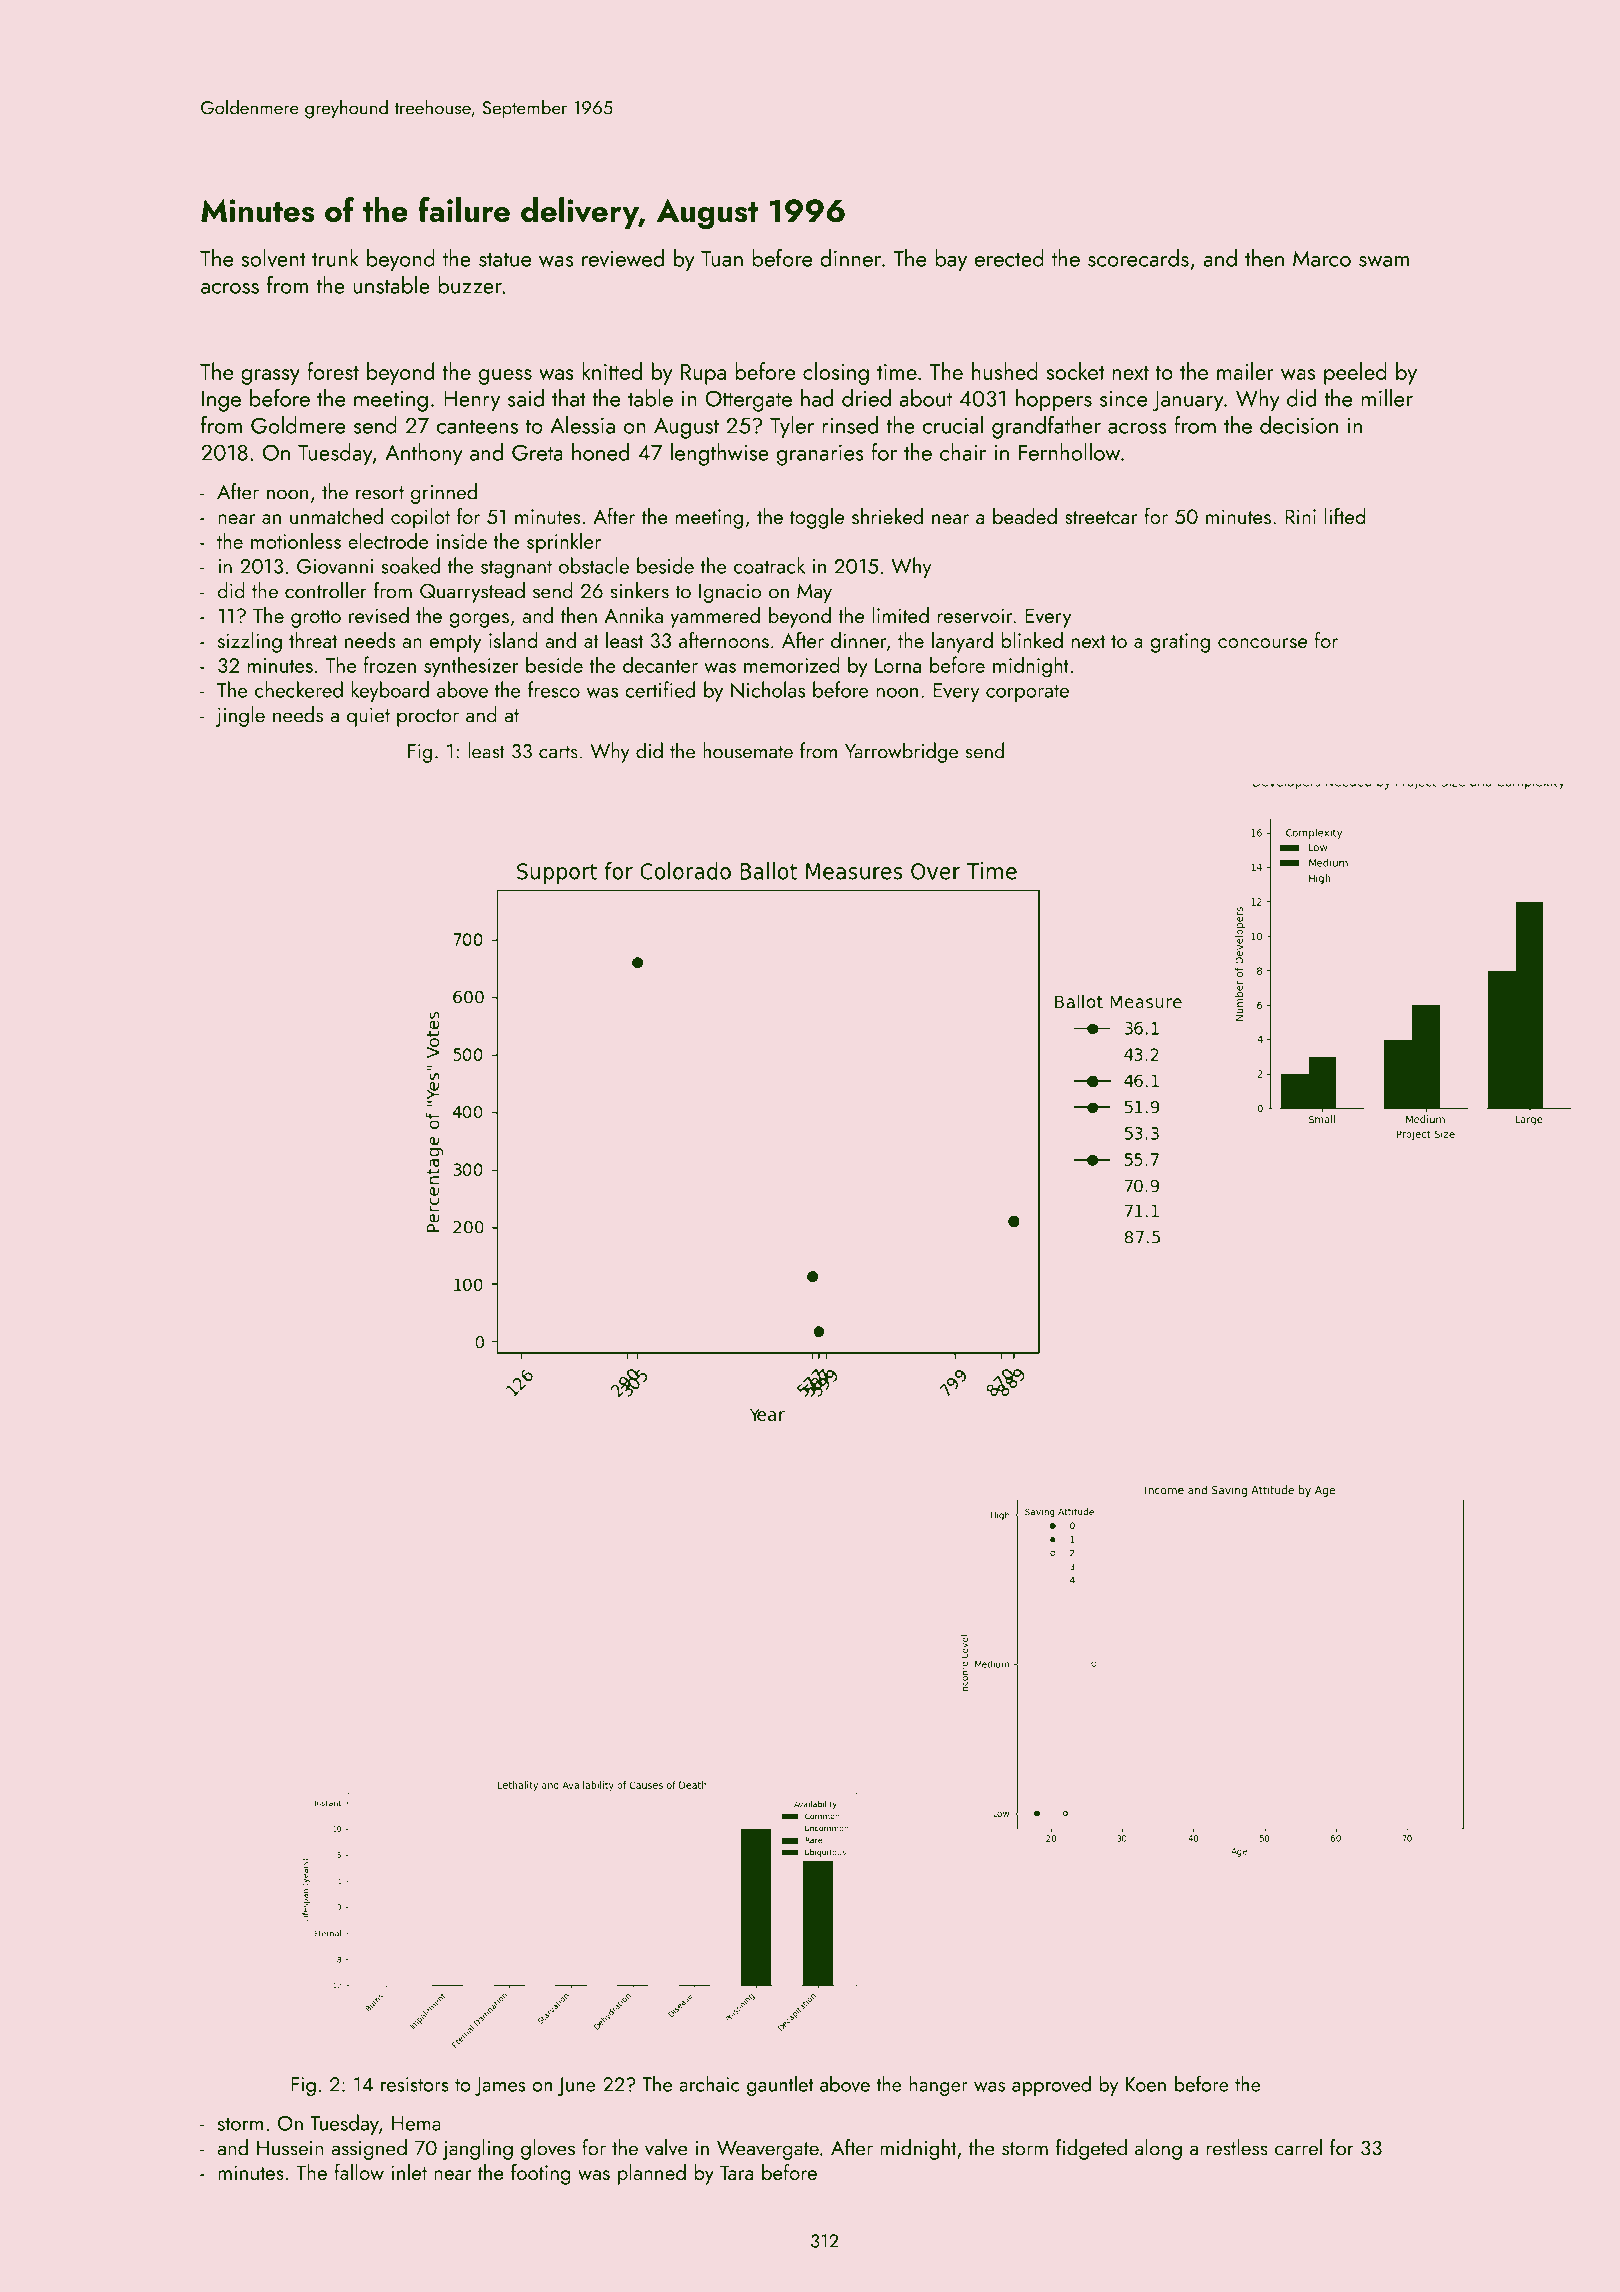 Image resolution: width=1620 pixels, height=2292 pixels. I want to click on since, so click(1123, 399).
